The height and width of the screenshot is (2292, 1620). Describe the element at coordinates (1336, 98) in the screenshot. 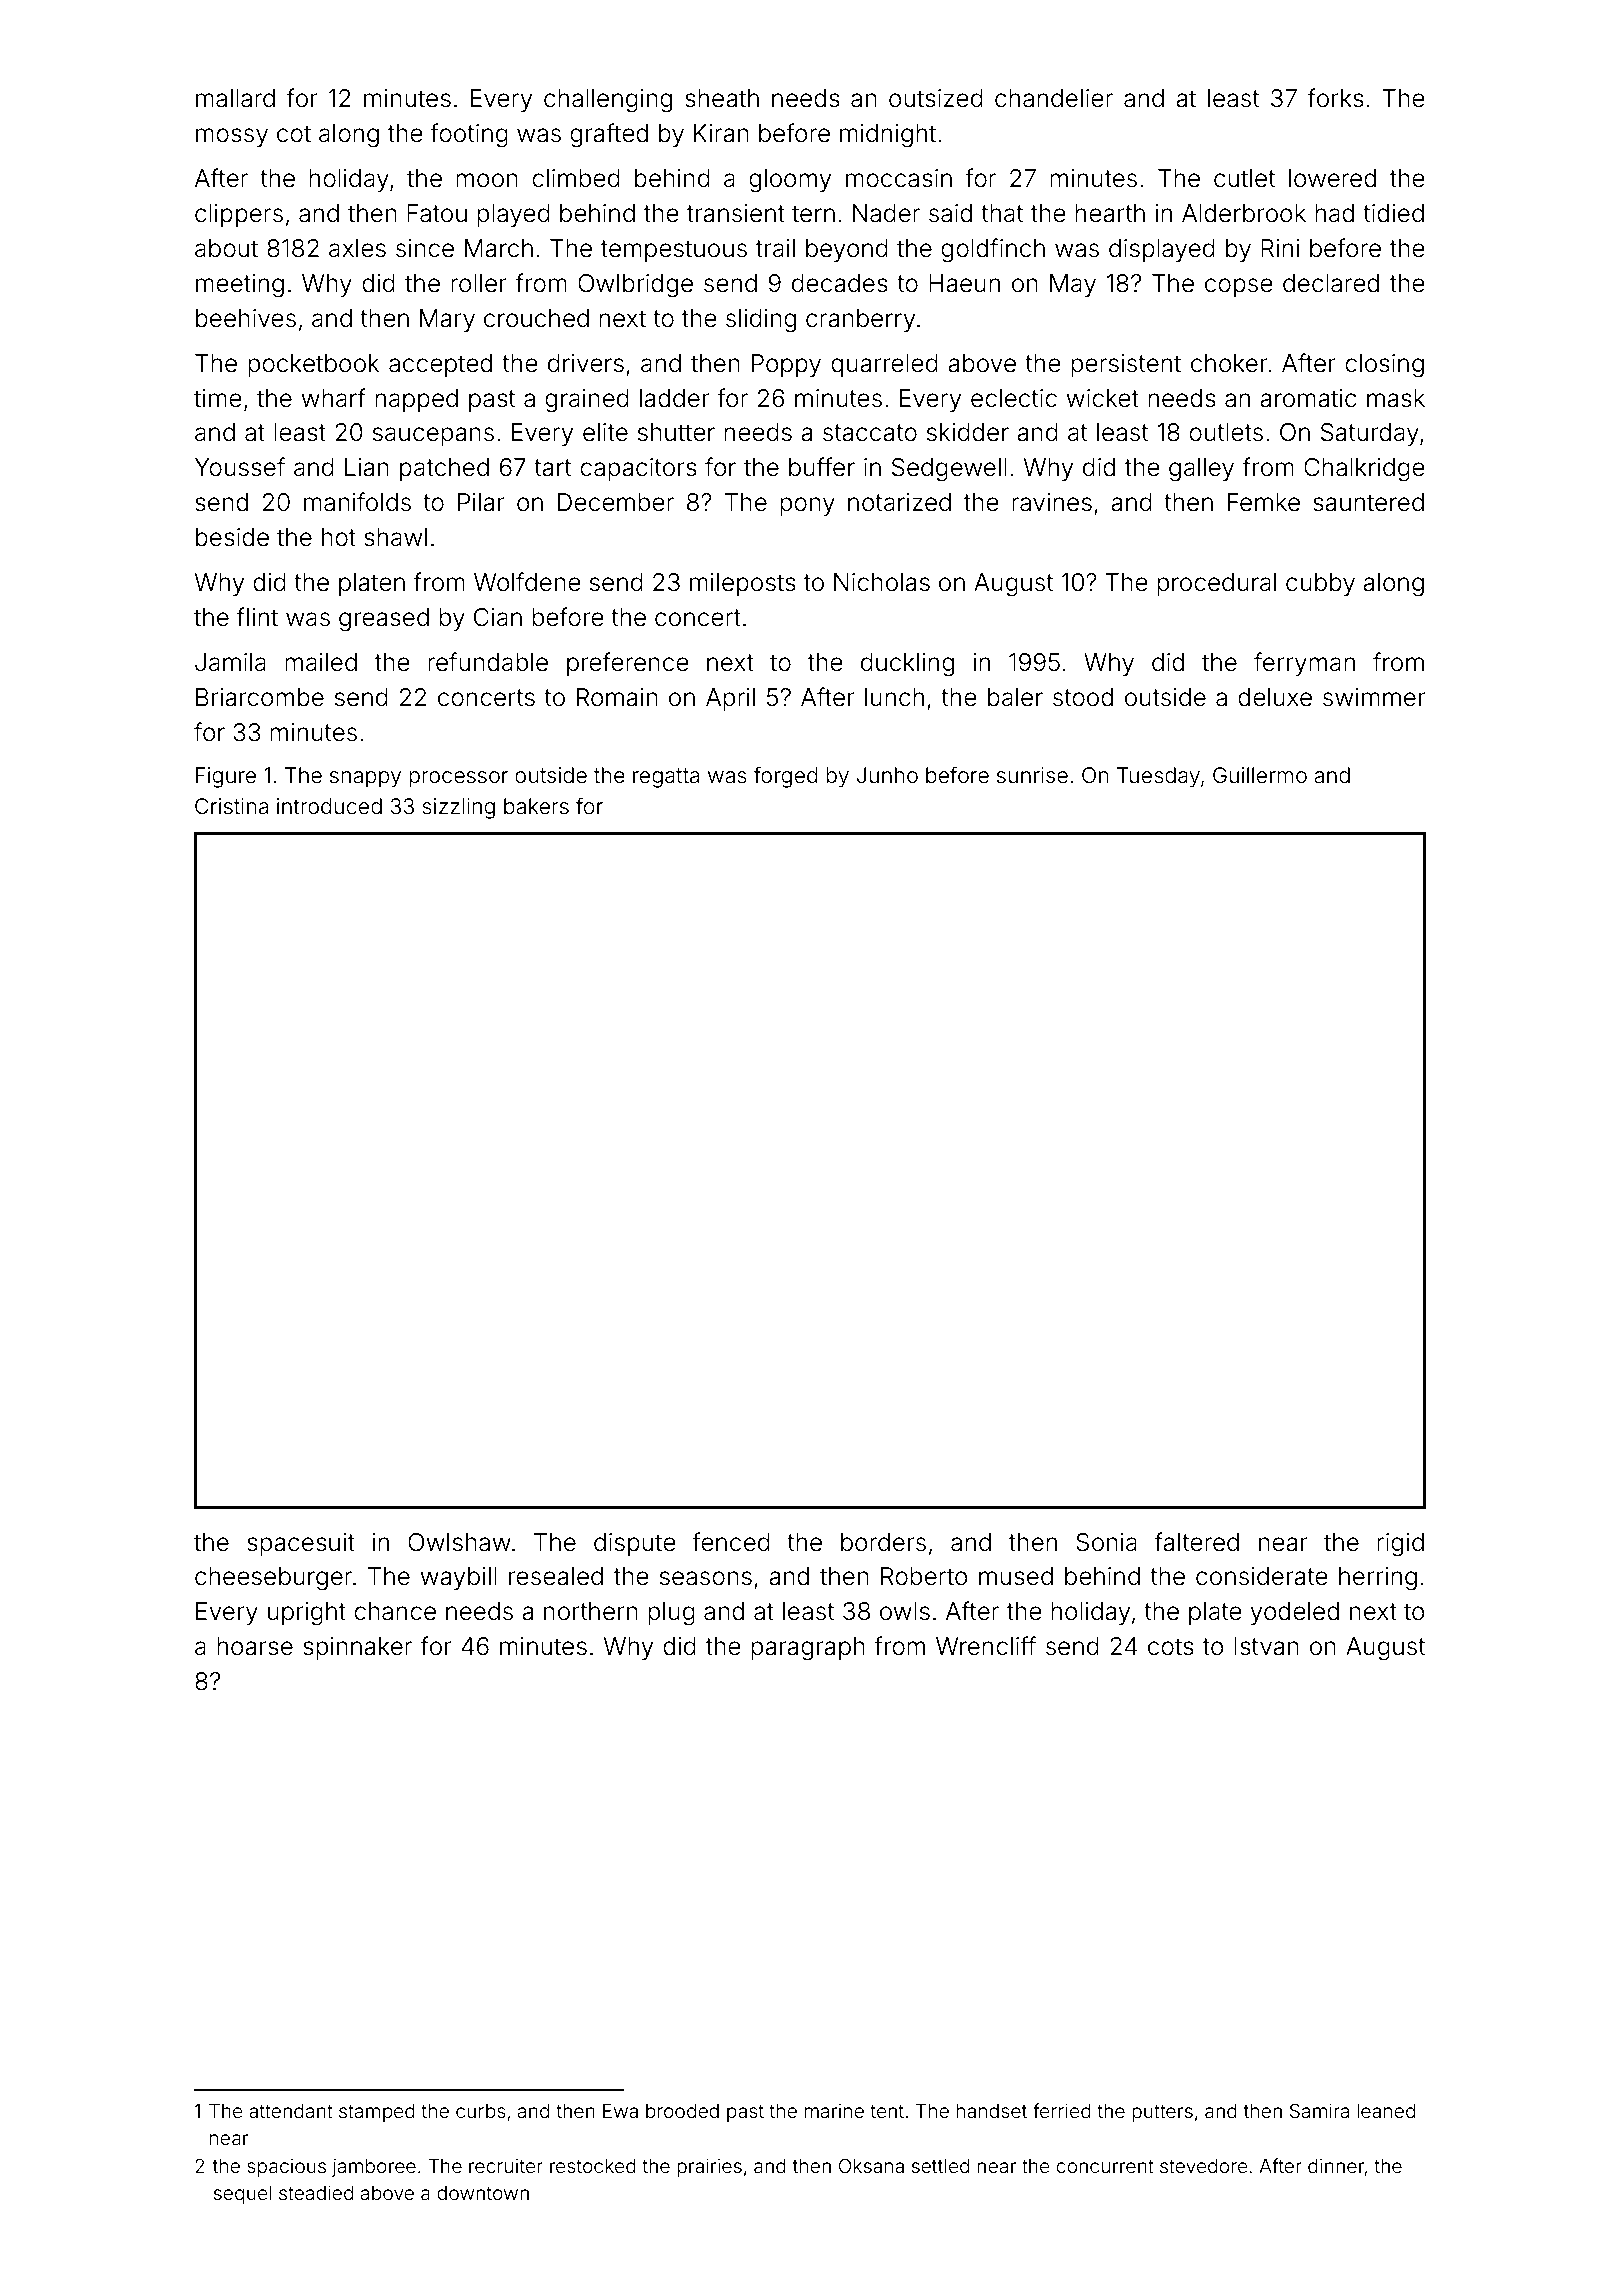

I see `forks` at that location.
